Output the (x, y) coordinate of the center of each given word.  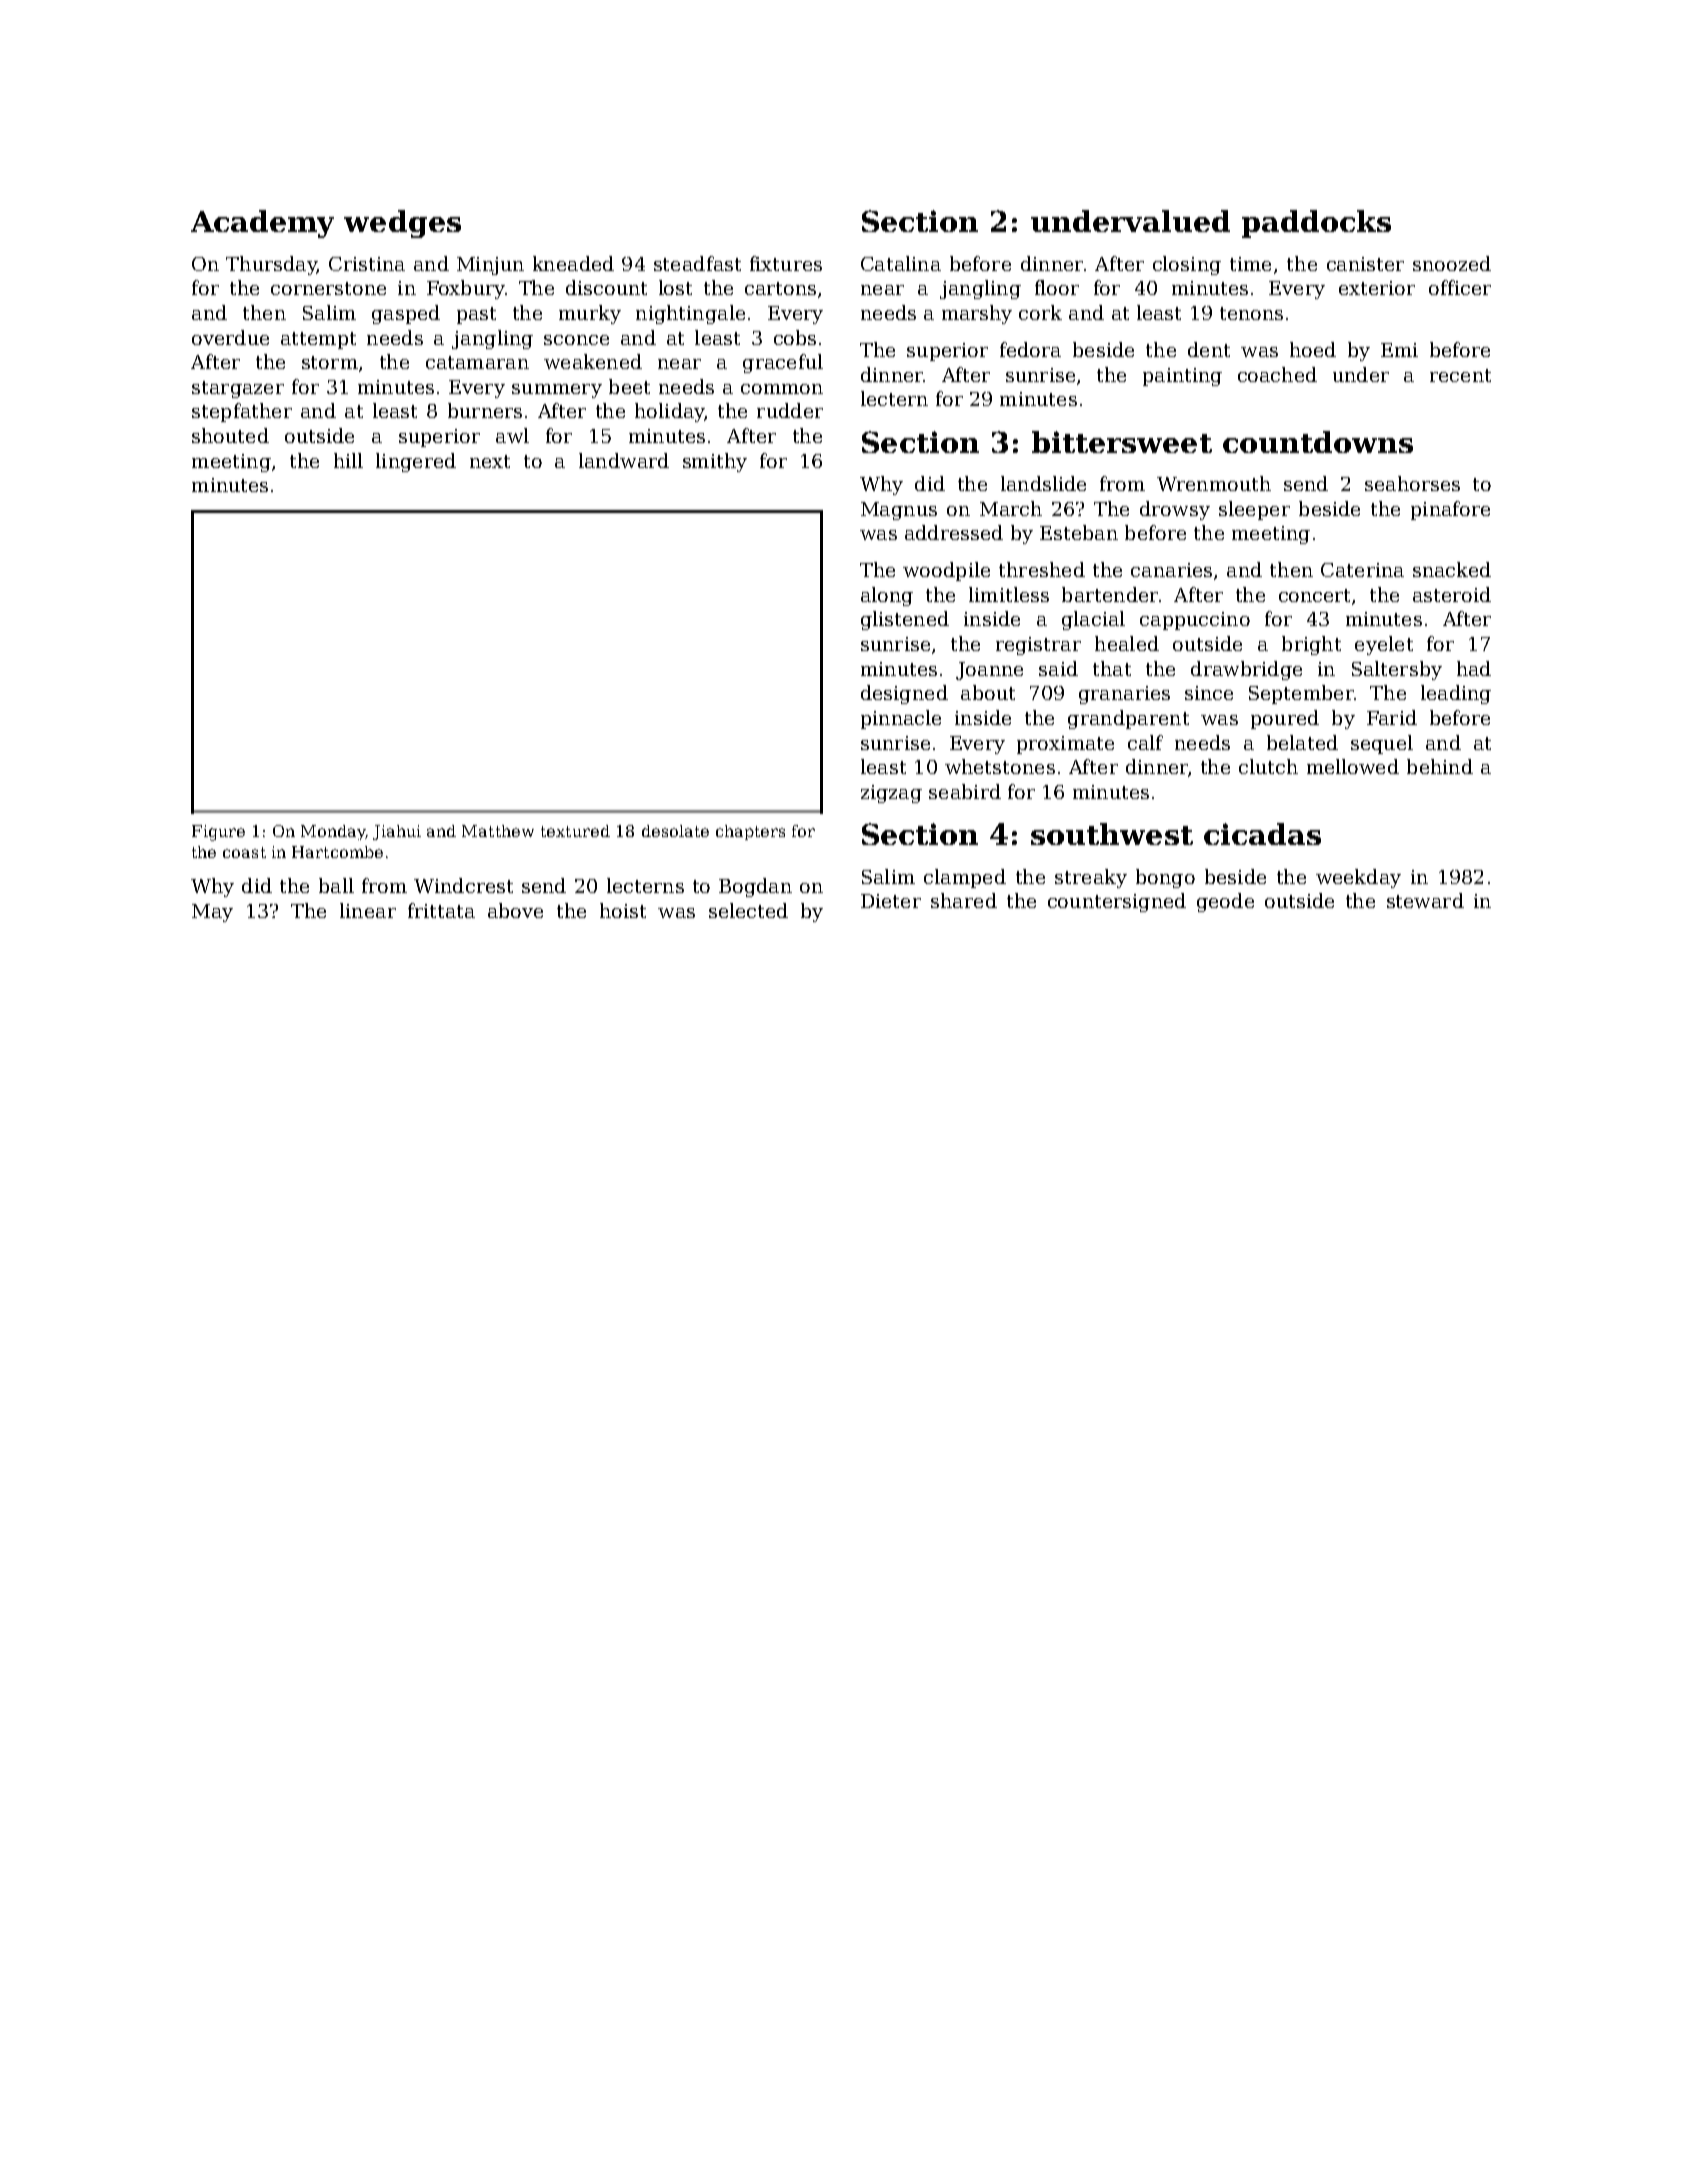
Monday (333, 832)
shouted (230, 435)
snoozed (1452, 263)
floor (1057, 287)
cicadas (1262, 834)
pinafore (1450, 510)
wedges (402, 224)
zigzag (891, 794)
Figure (218, 833)
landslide (1043, 483)
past (476, 315)
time (1250, 264)
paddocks (1316, 224)
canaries (1171, 570)
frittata (441, 910)
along (887, 596)
